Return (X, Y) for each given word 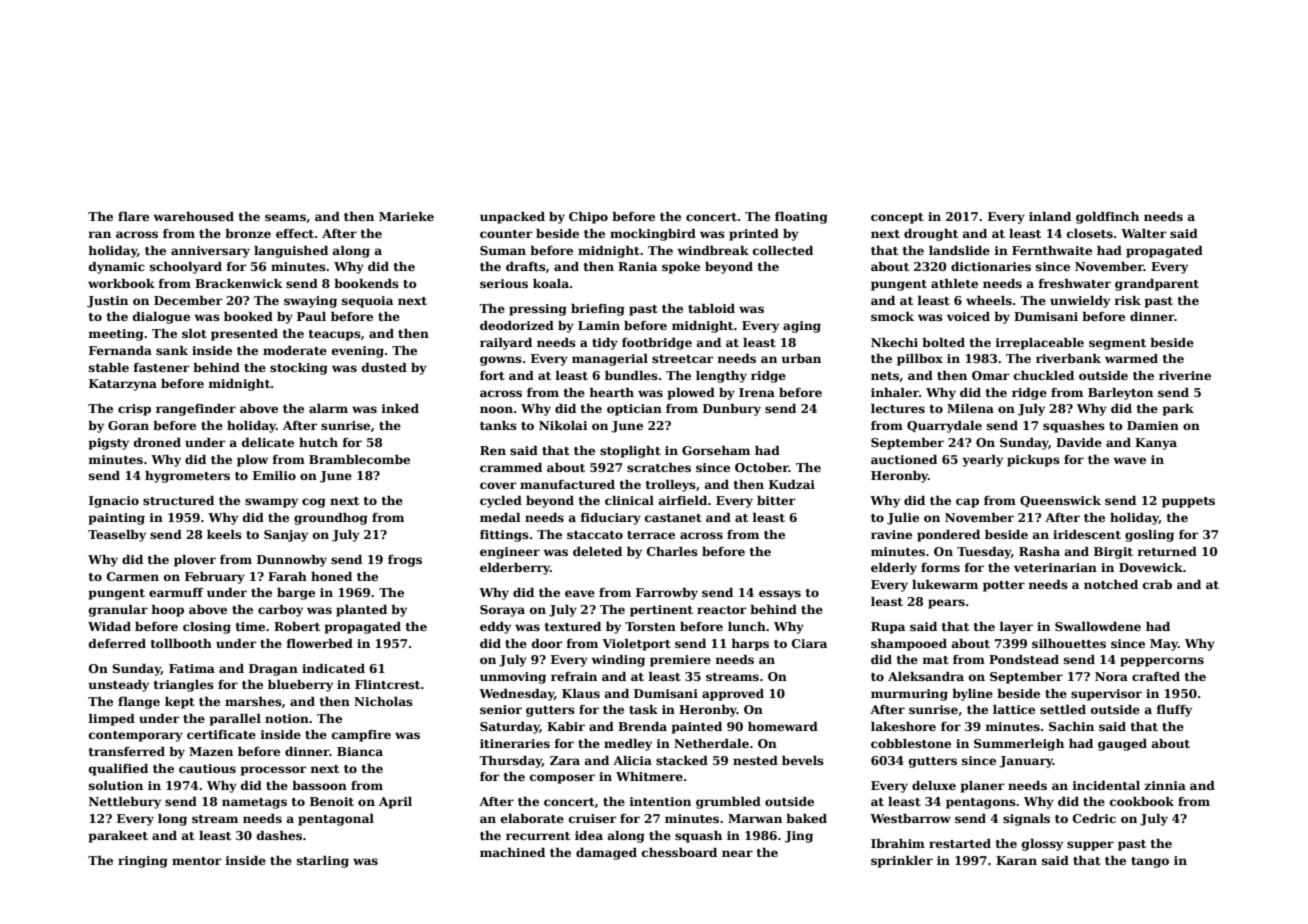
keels (224, 534)
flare (133, 216)
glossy (1042, 845)
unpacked (512, 218)
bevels (803, 760)
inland (1050, 216)
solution (116, 785)
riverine (1185, 375)
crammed (511, 467)
